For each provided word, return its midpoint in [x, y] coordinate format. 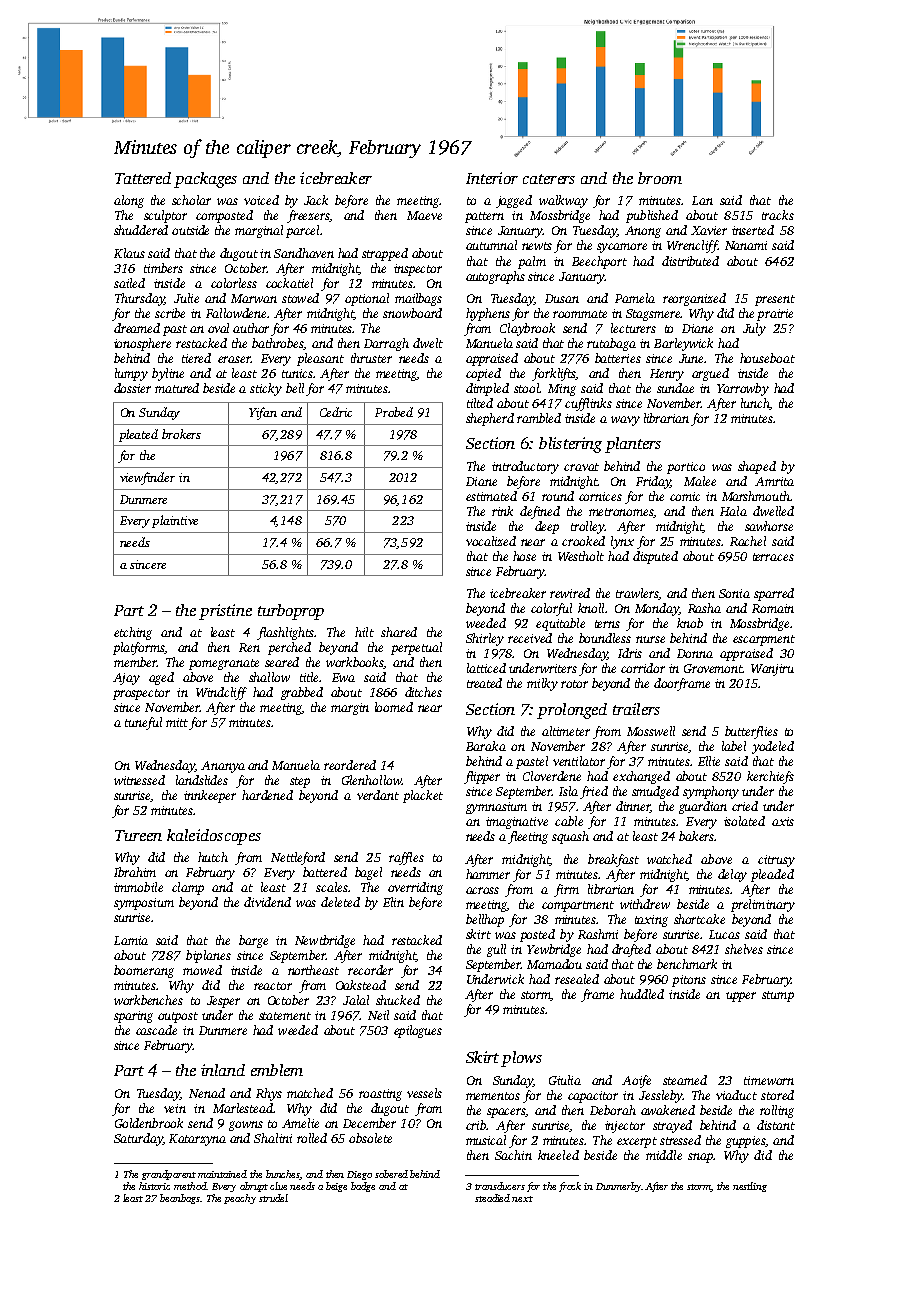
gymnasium [496, 808]
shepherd [490, 419]
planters [633, 445]
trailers [636, 709]
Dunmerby [618, 1187]
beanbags [180, 1199]
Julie [186, 298]
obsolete [370, 1138]
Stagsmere [653, 315]
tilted [480, 403]
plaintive [175, 521]
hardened [267, 795]
